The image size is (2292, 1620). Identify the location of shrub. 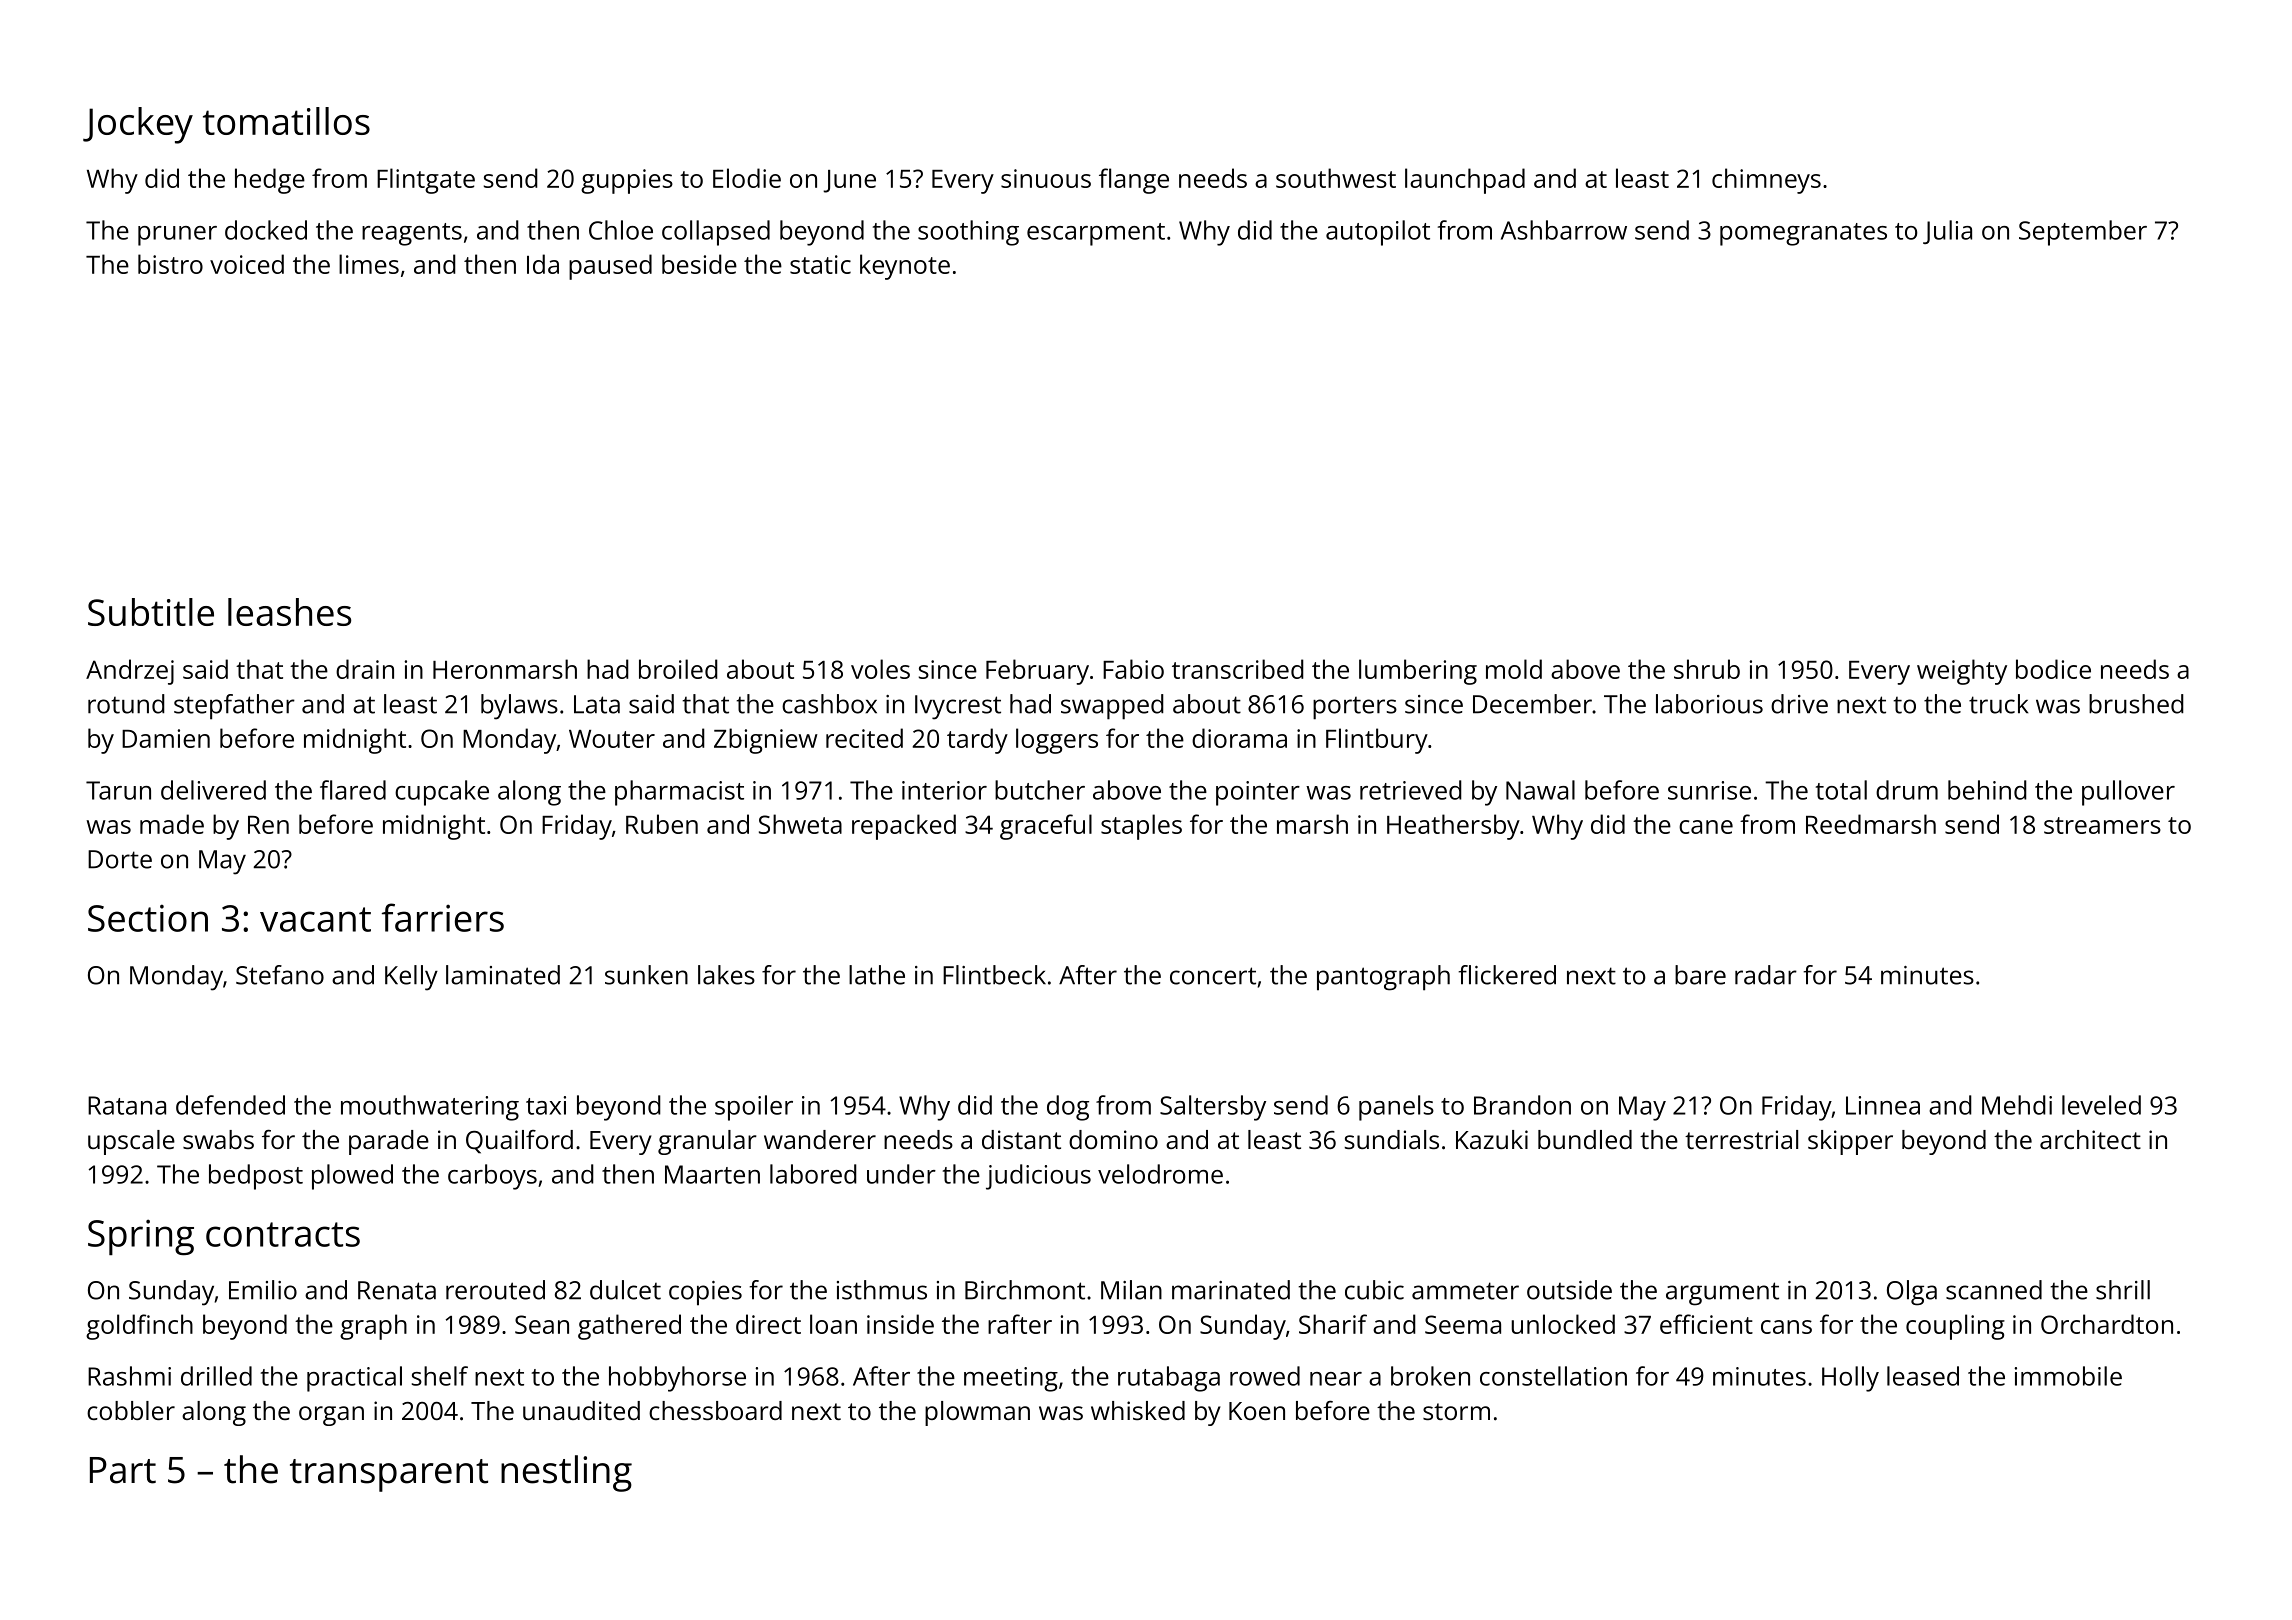
(1707, 669).
